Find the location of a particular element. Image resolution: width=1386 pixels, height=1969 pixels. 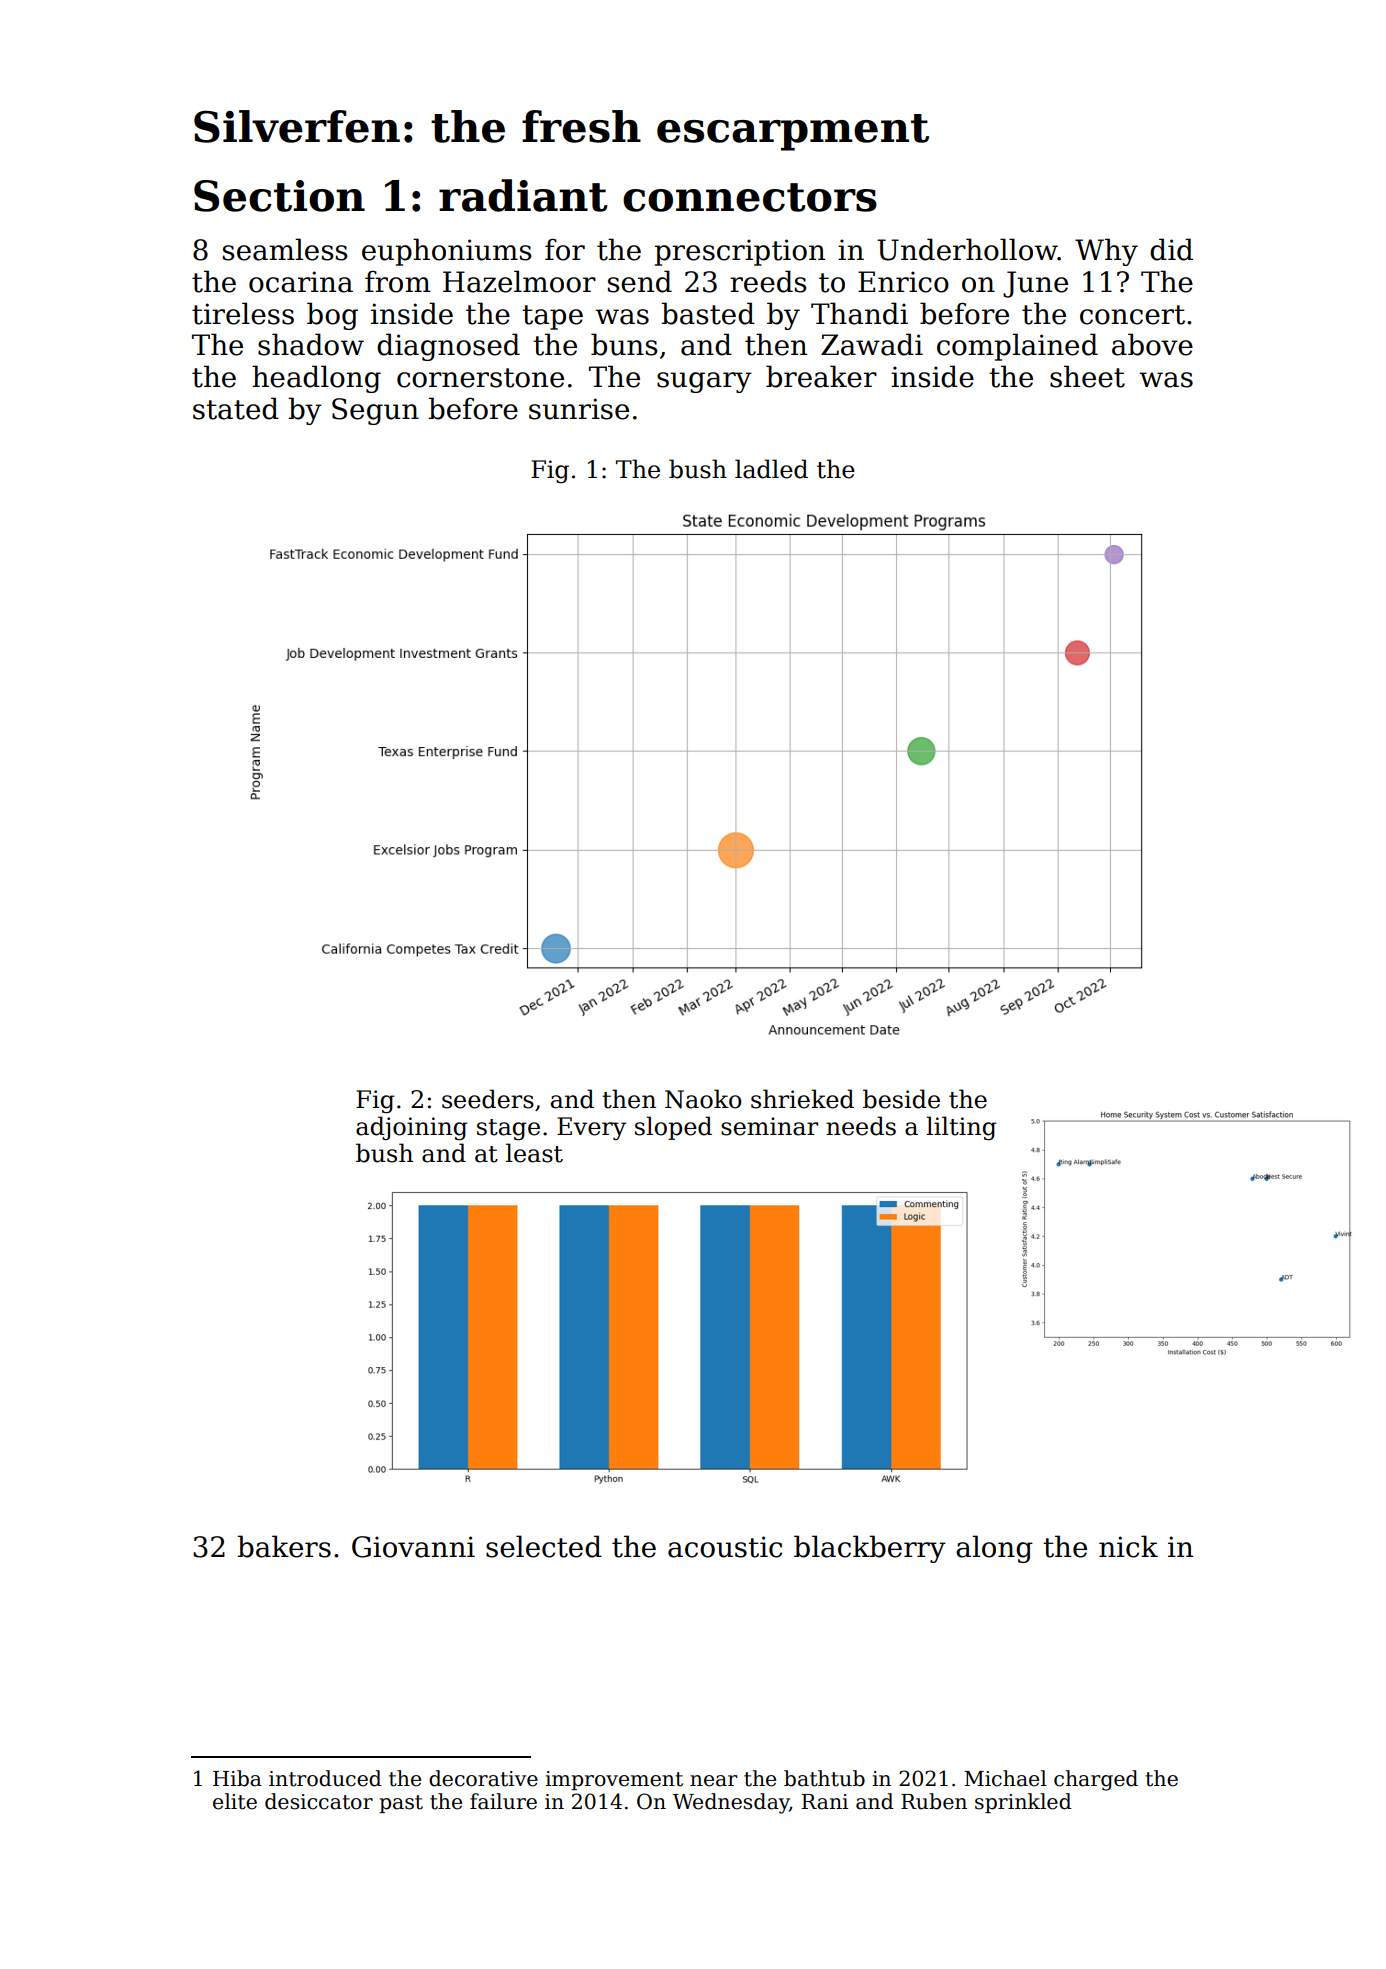

ladled is located at coordinates (771, 469).
